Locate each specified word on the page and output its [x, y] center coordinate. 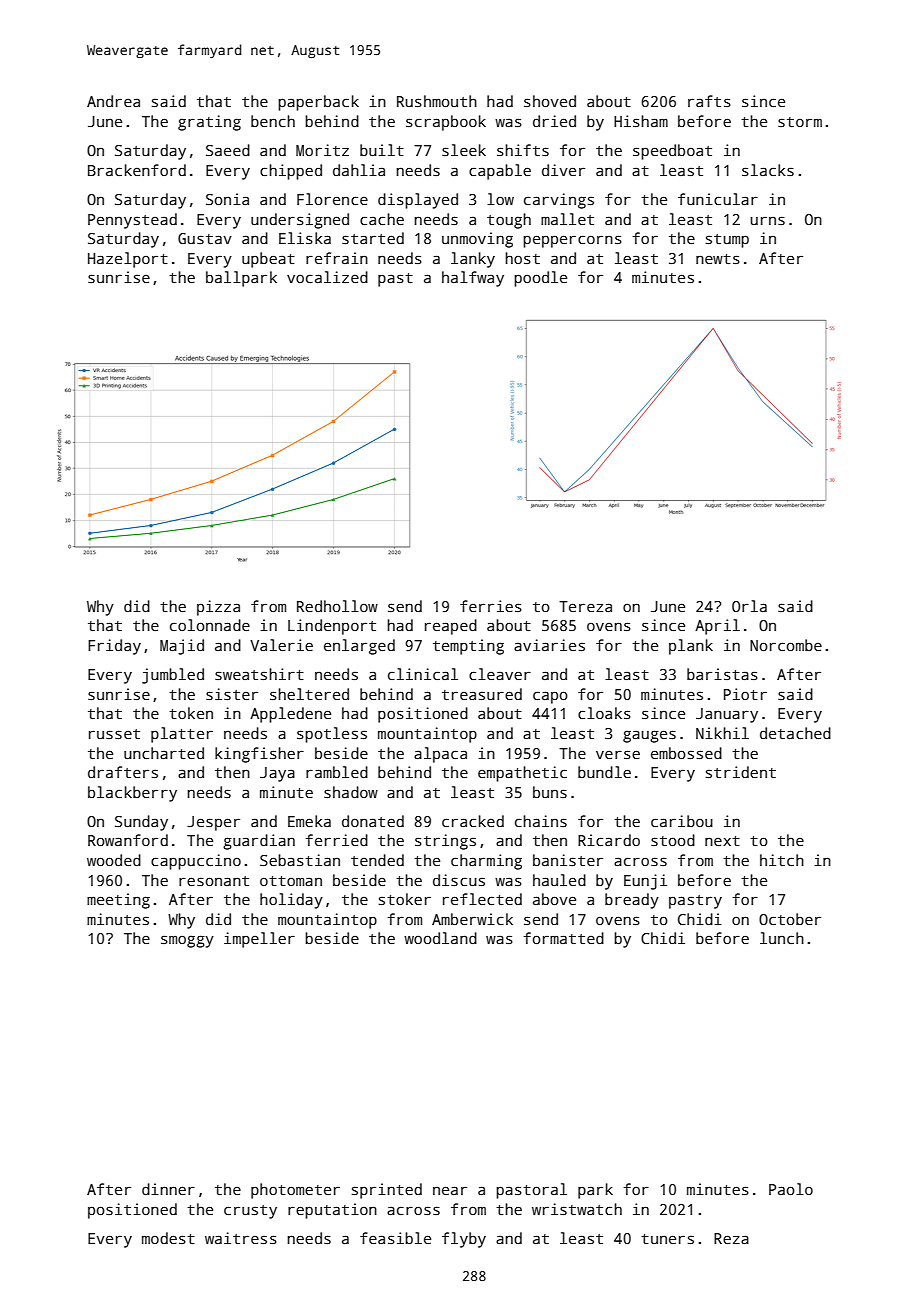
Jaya [277, 774]
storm [800, 122]
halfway [473, 279]
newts [718, 259]
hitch [782, 860]
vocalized [327, 277]
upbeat [268, 260]
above [554, 899]
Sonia [227, 199]
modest [168, 1238]
